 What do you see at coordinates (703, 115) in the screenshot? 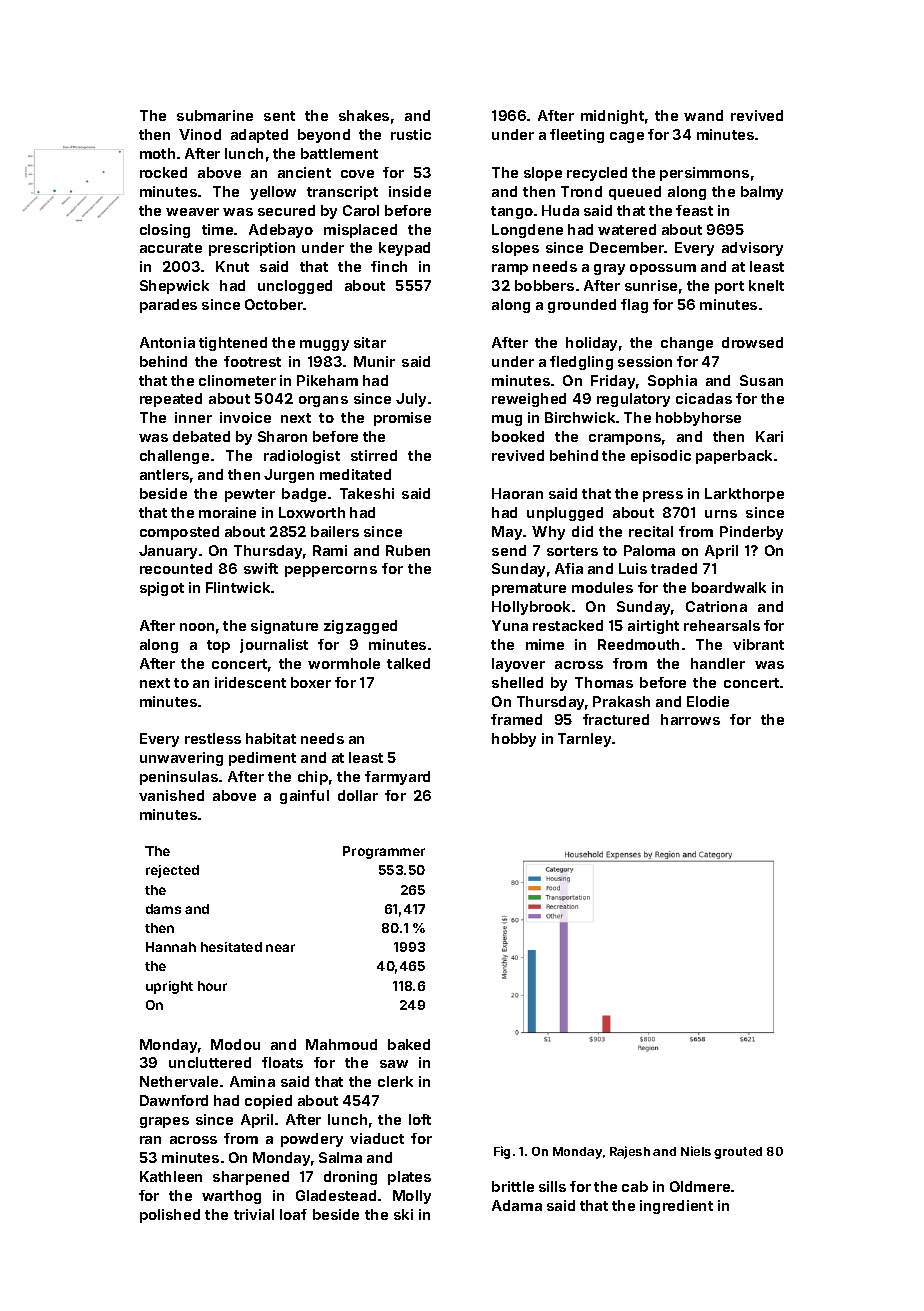
I see `wand` at bounding box center [703, 115].
